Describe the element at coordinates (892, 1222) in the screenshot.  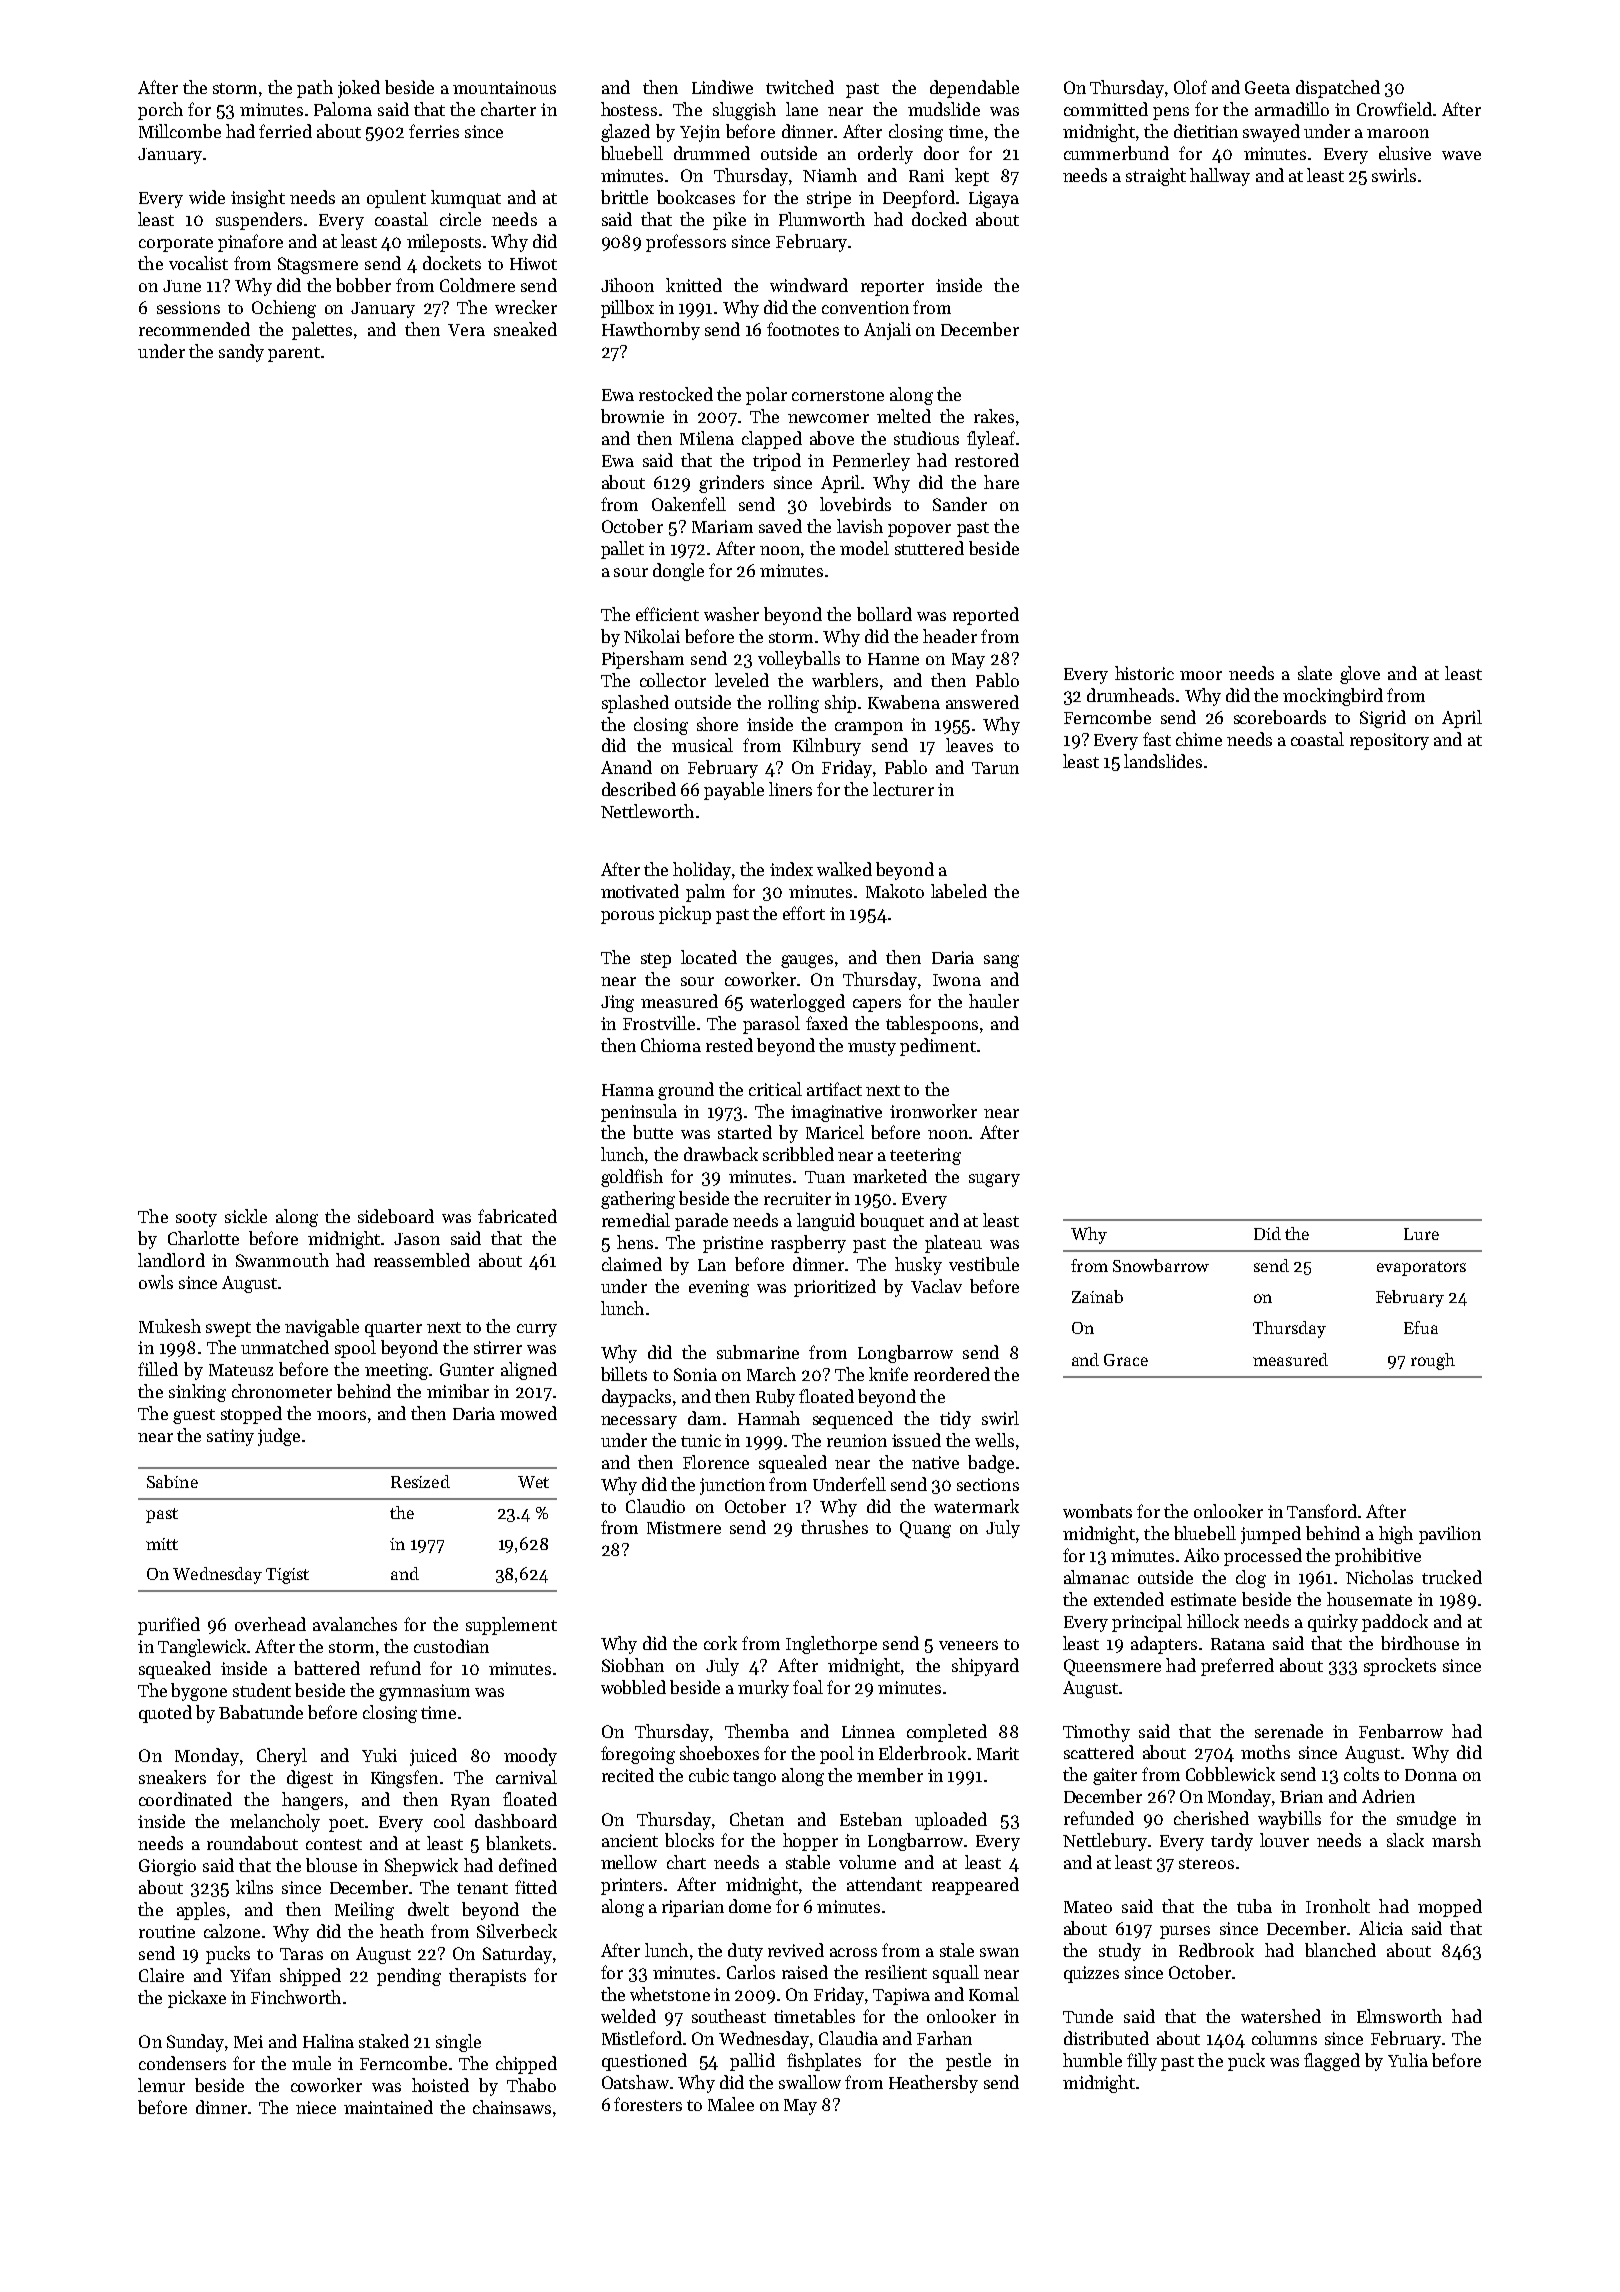
I see `bouquet` at that location.
